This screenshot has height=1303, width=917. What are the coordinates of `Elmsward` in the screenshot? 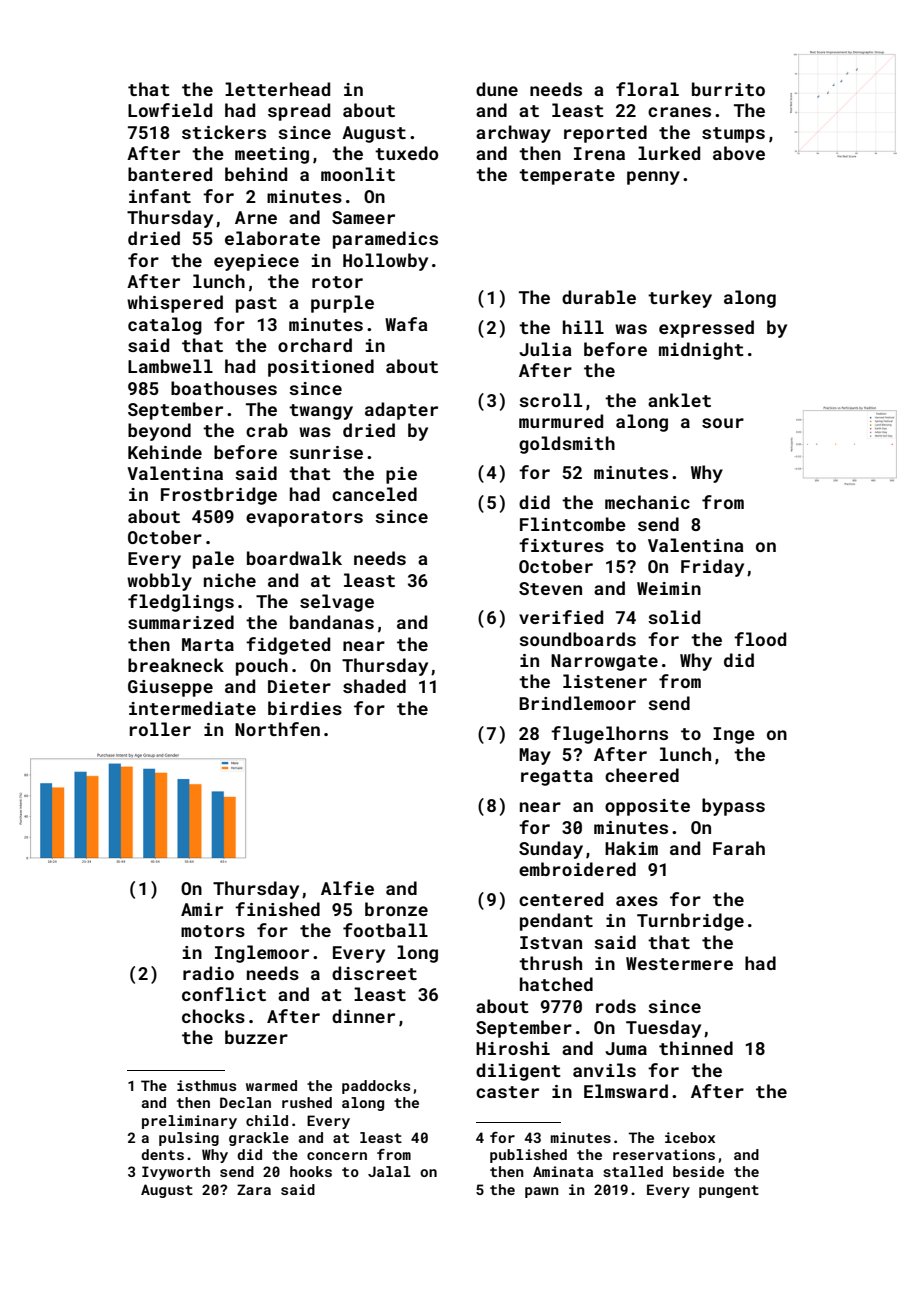 It's located at (626, 1091).
